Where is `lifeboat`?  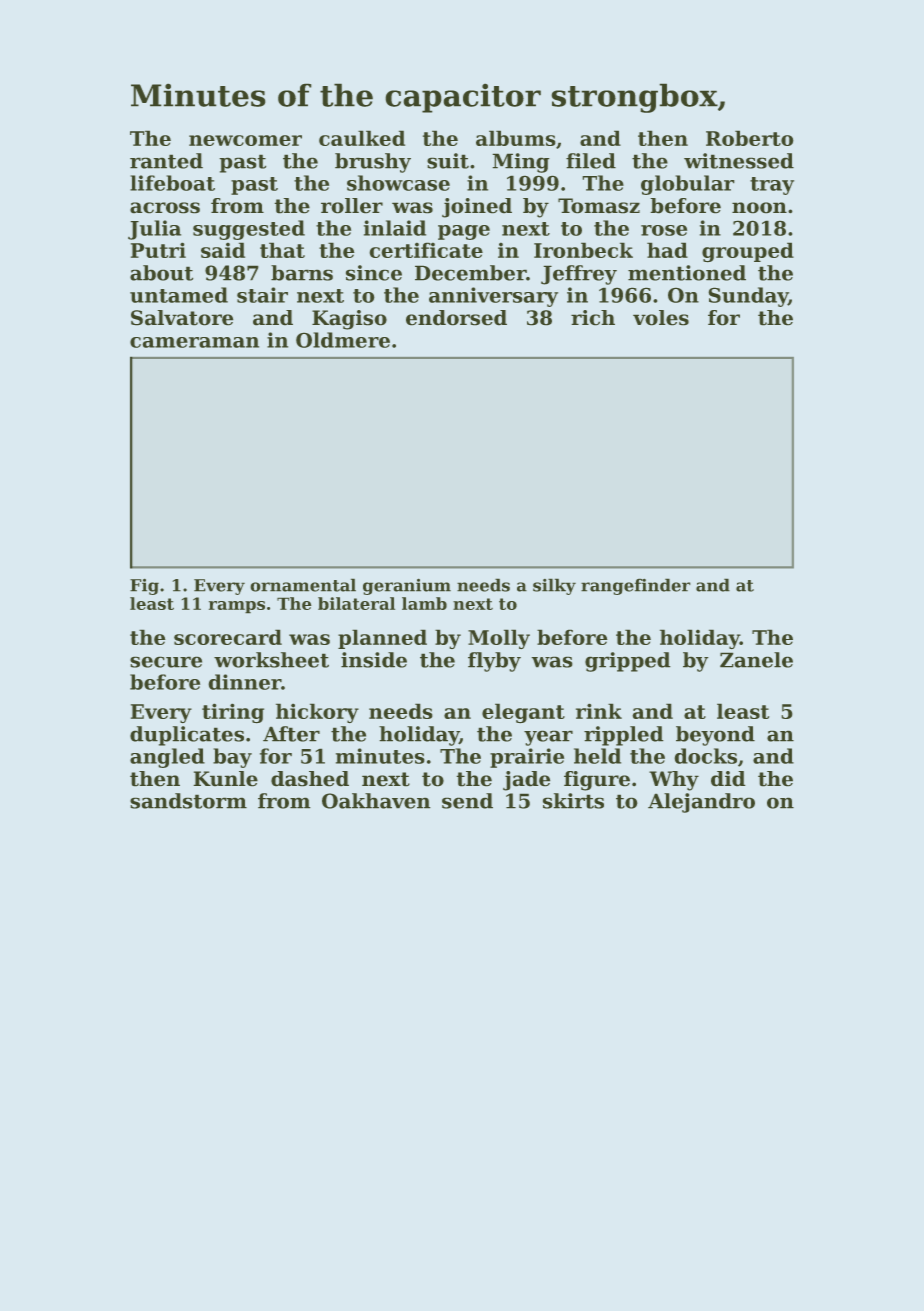
lifeboat is located at coordinates (172, 183).
